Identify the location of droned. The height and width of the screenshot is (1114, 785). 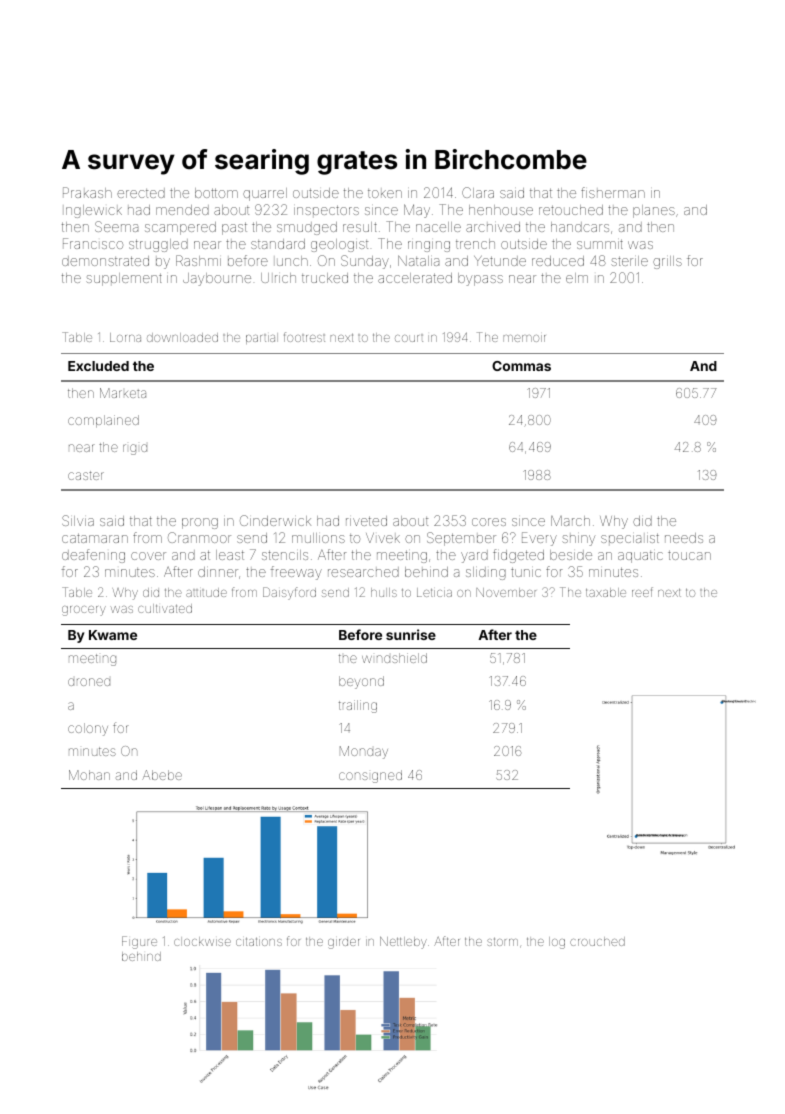
(89, 682).
